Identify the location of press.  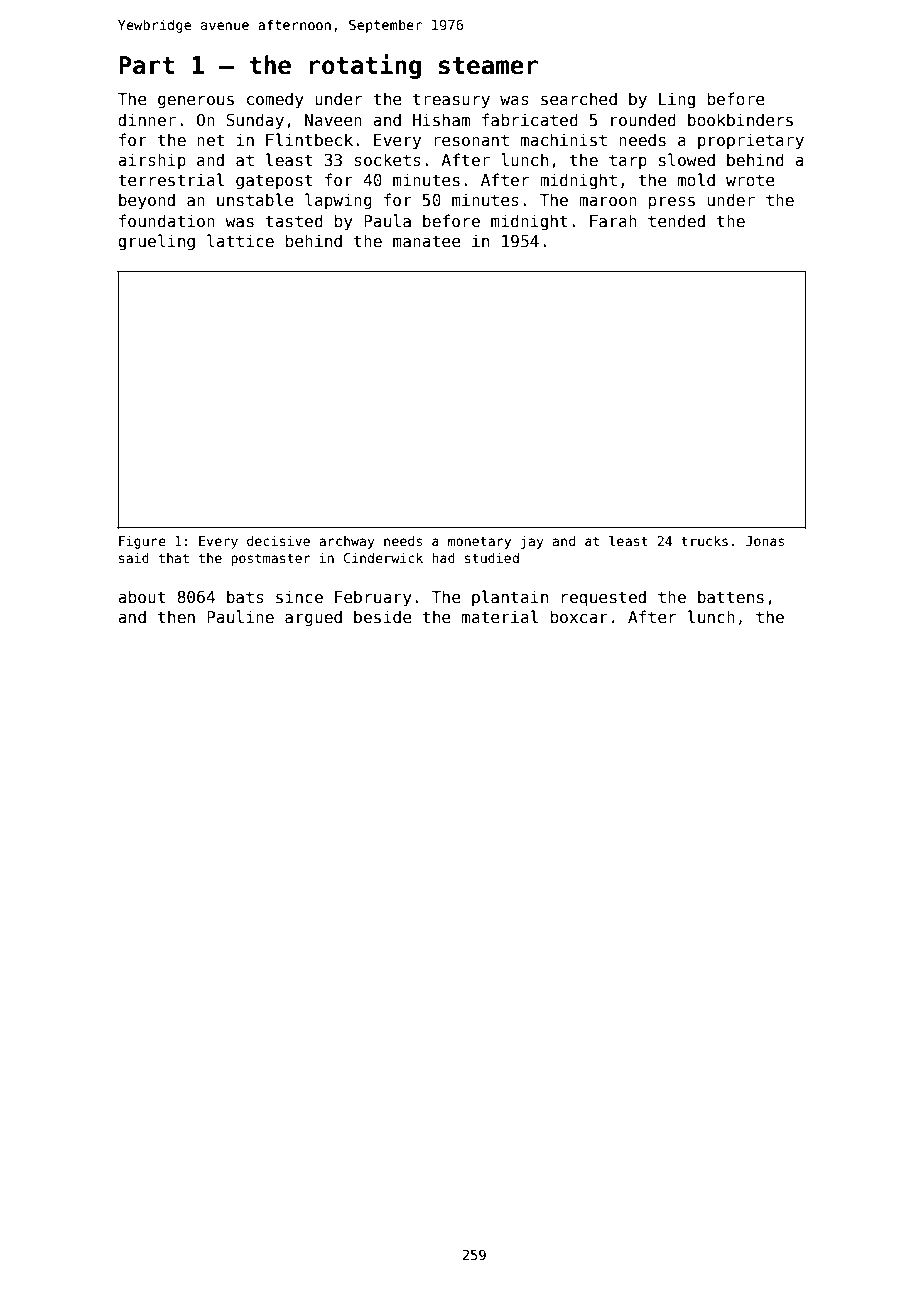
(671, 203).
